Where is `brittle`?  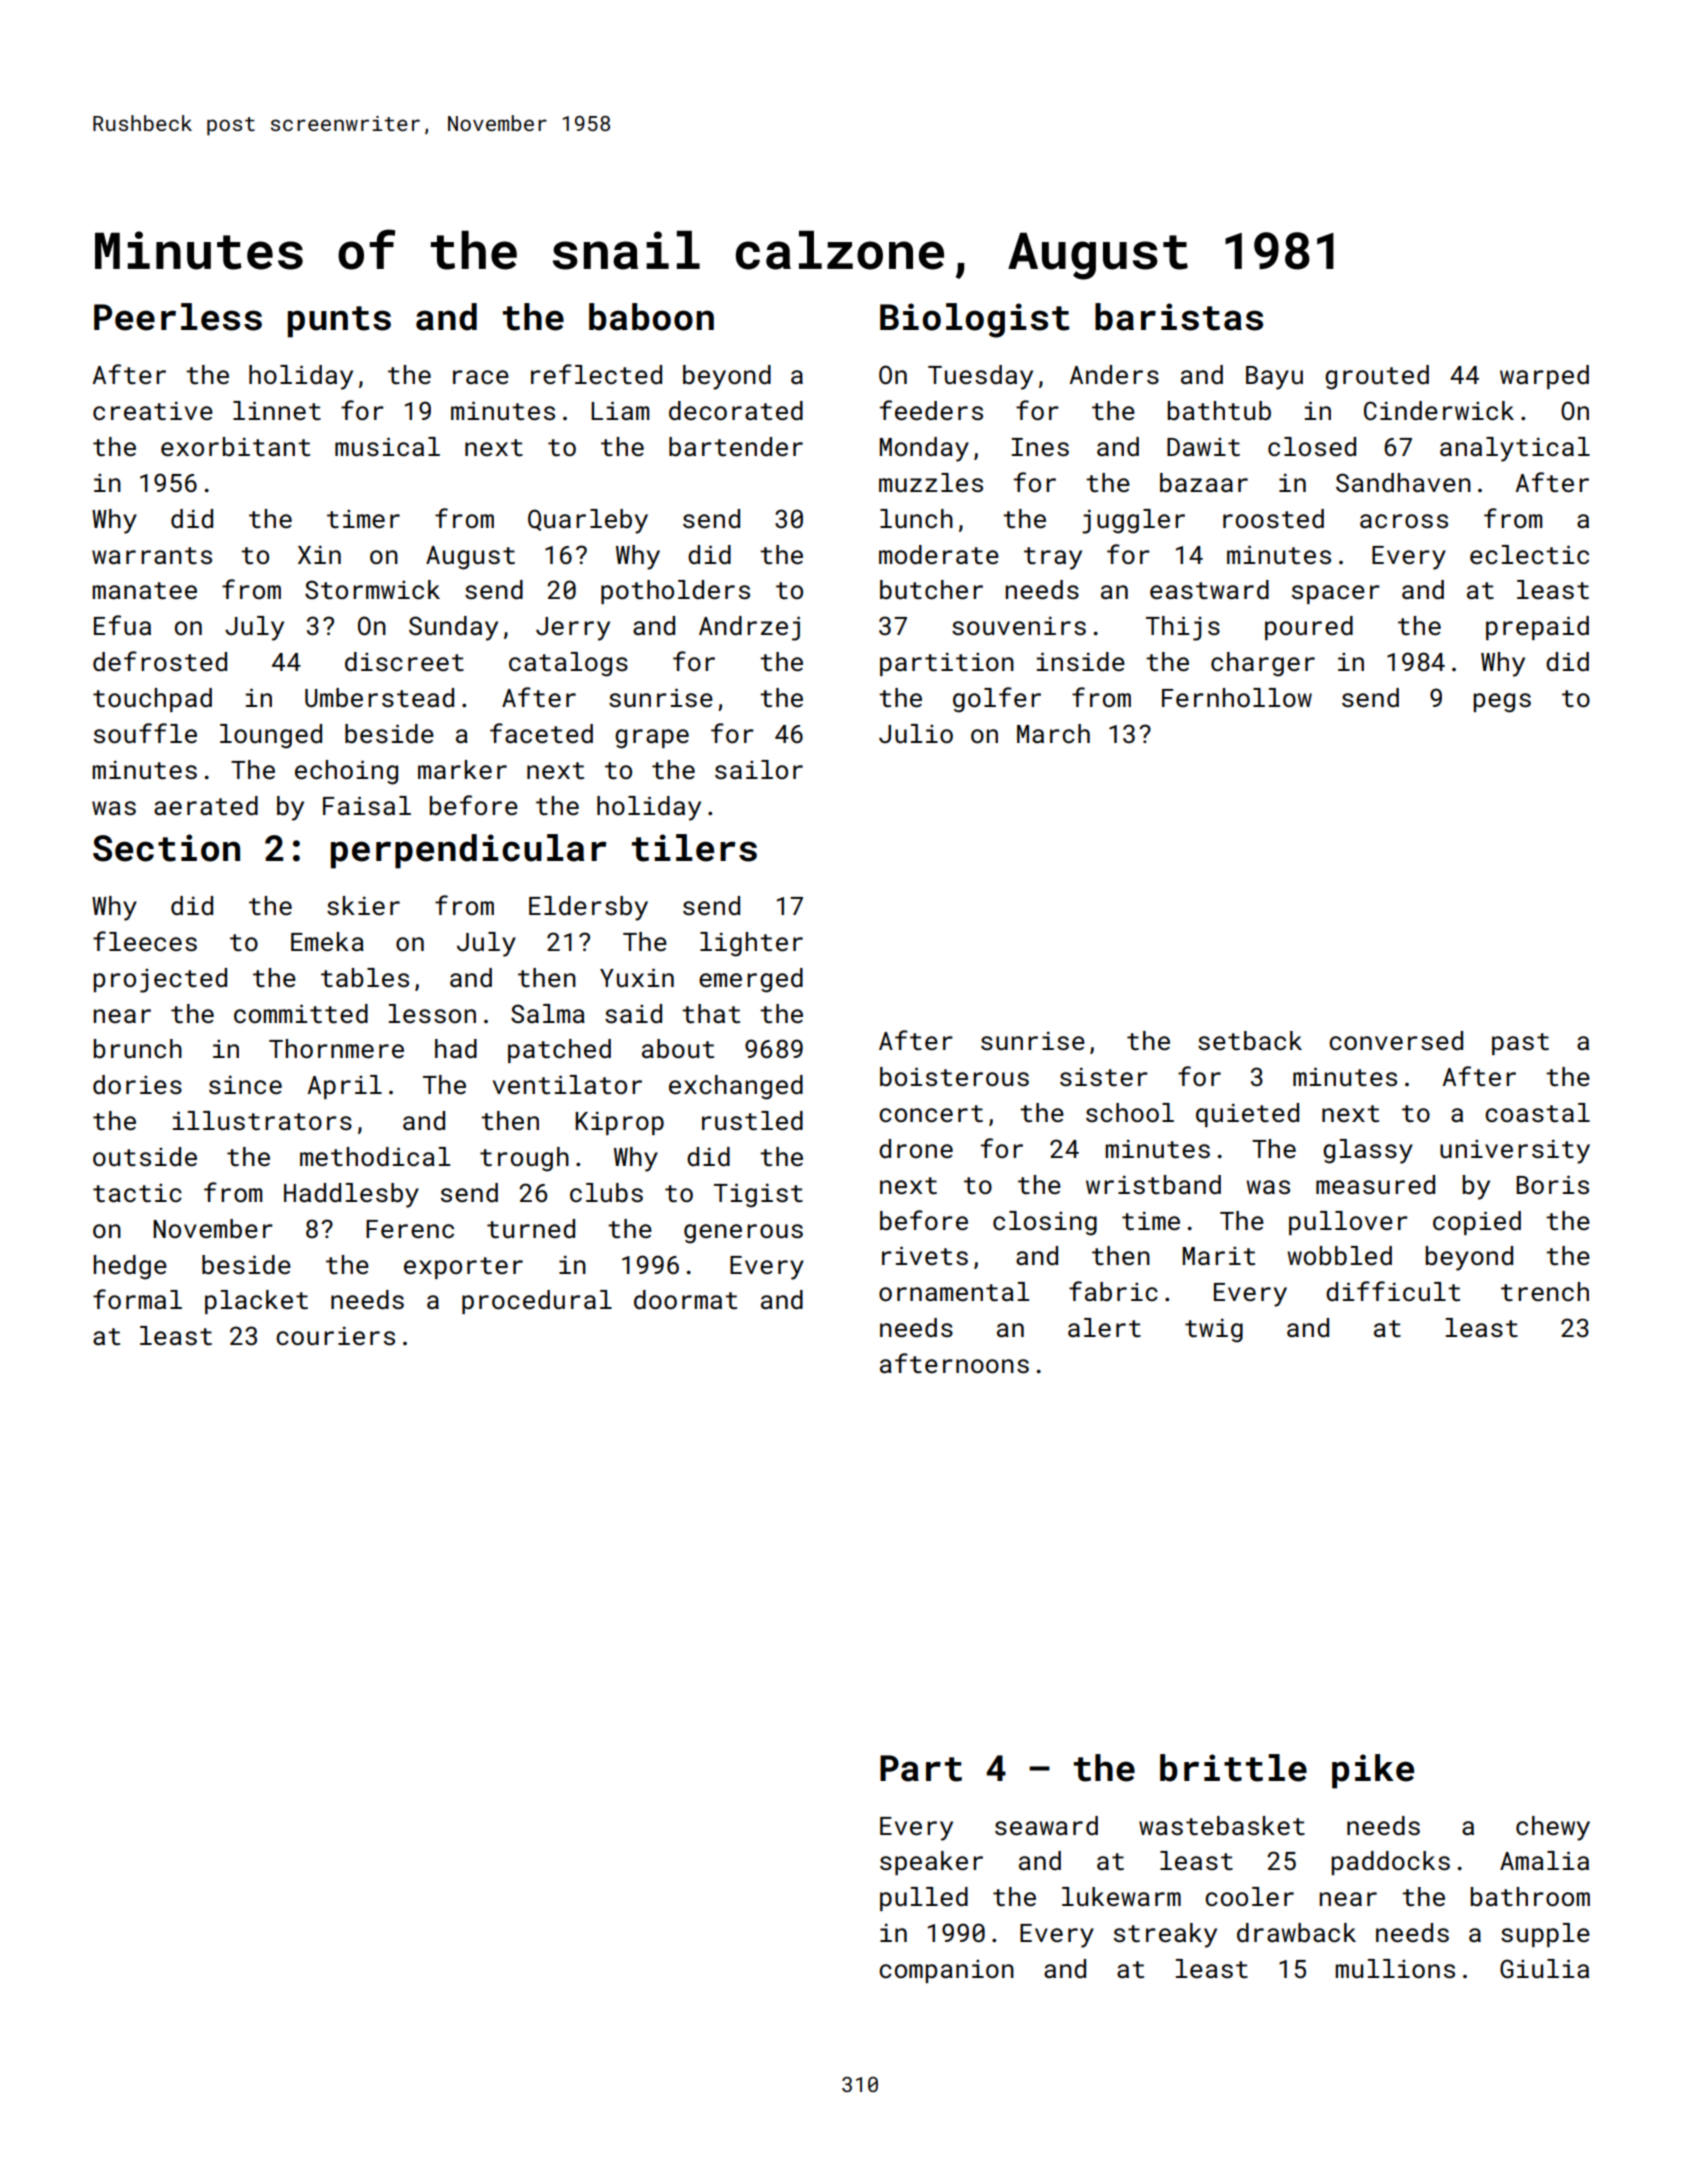
brittle is located at coordinates (1233, 1768).
